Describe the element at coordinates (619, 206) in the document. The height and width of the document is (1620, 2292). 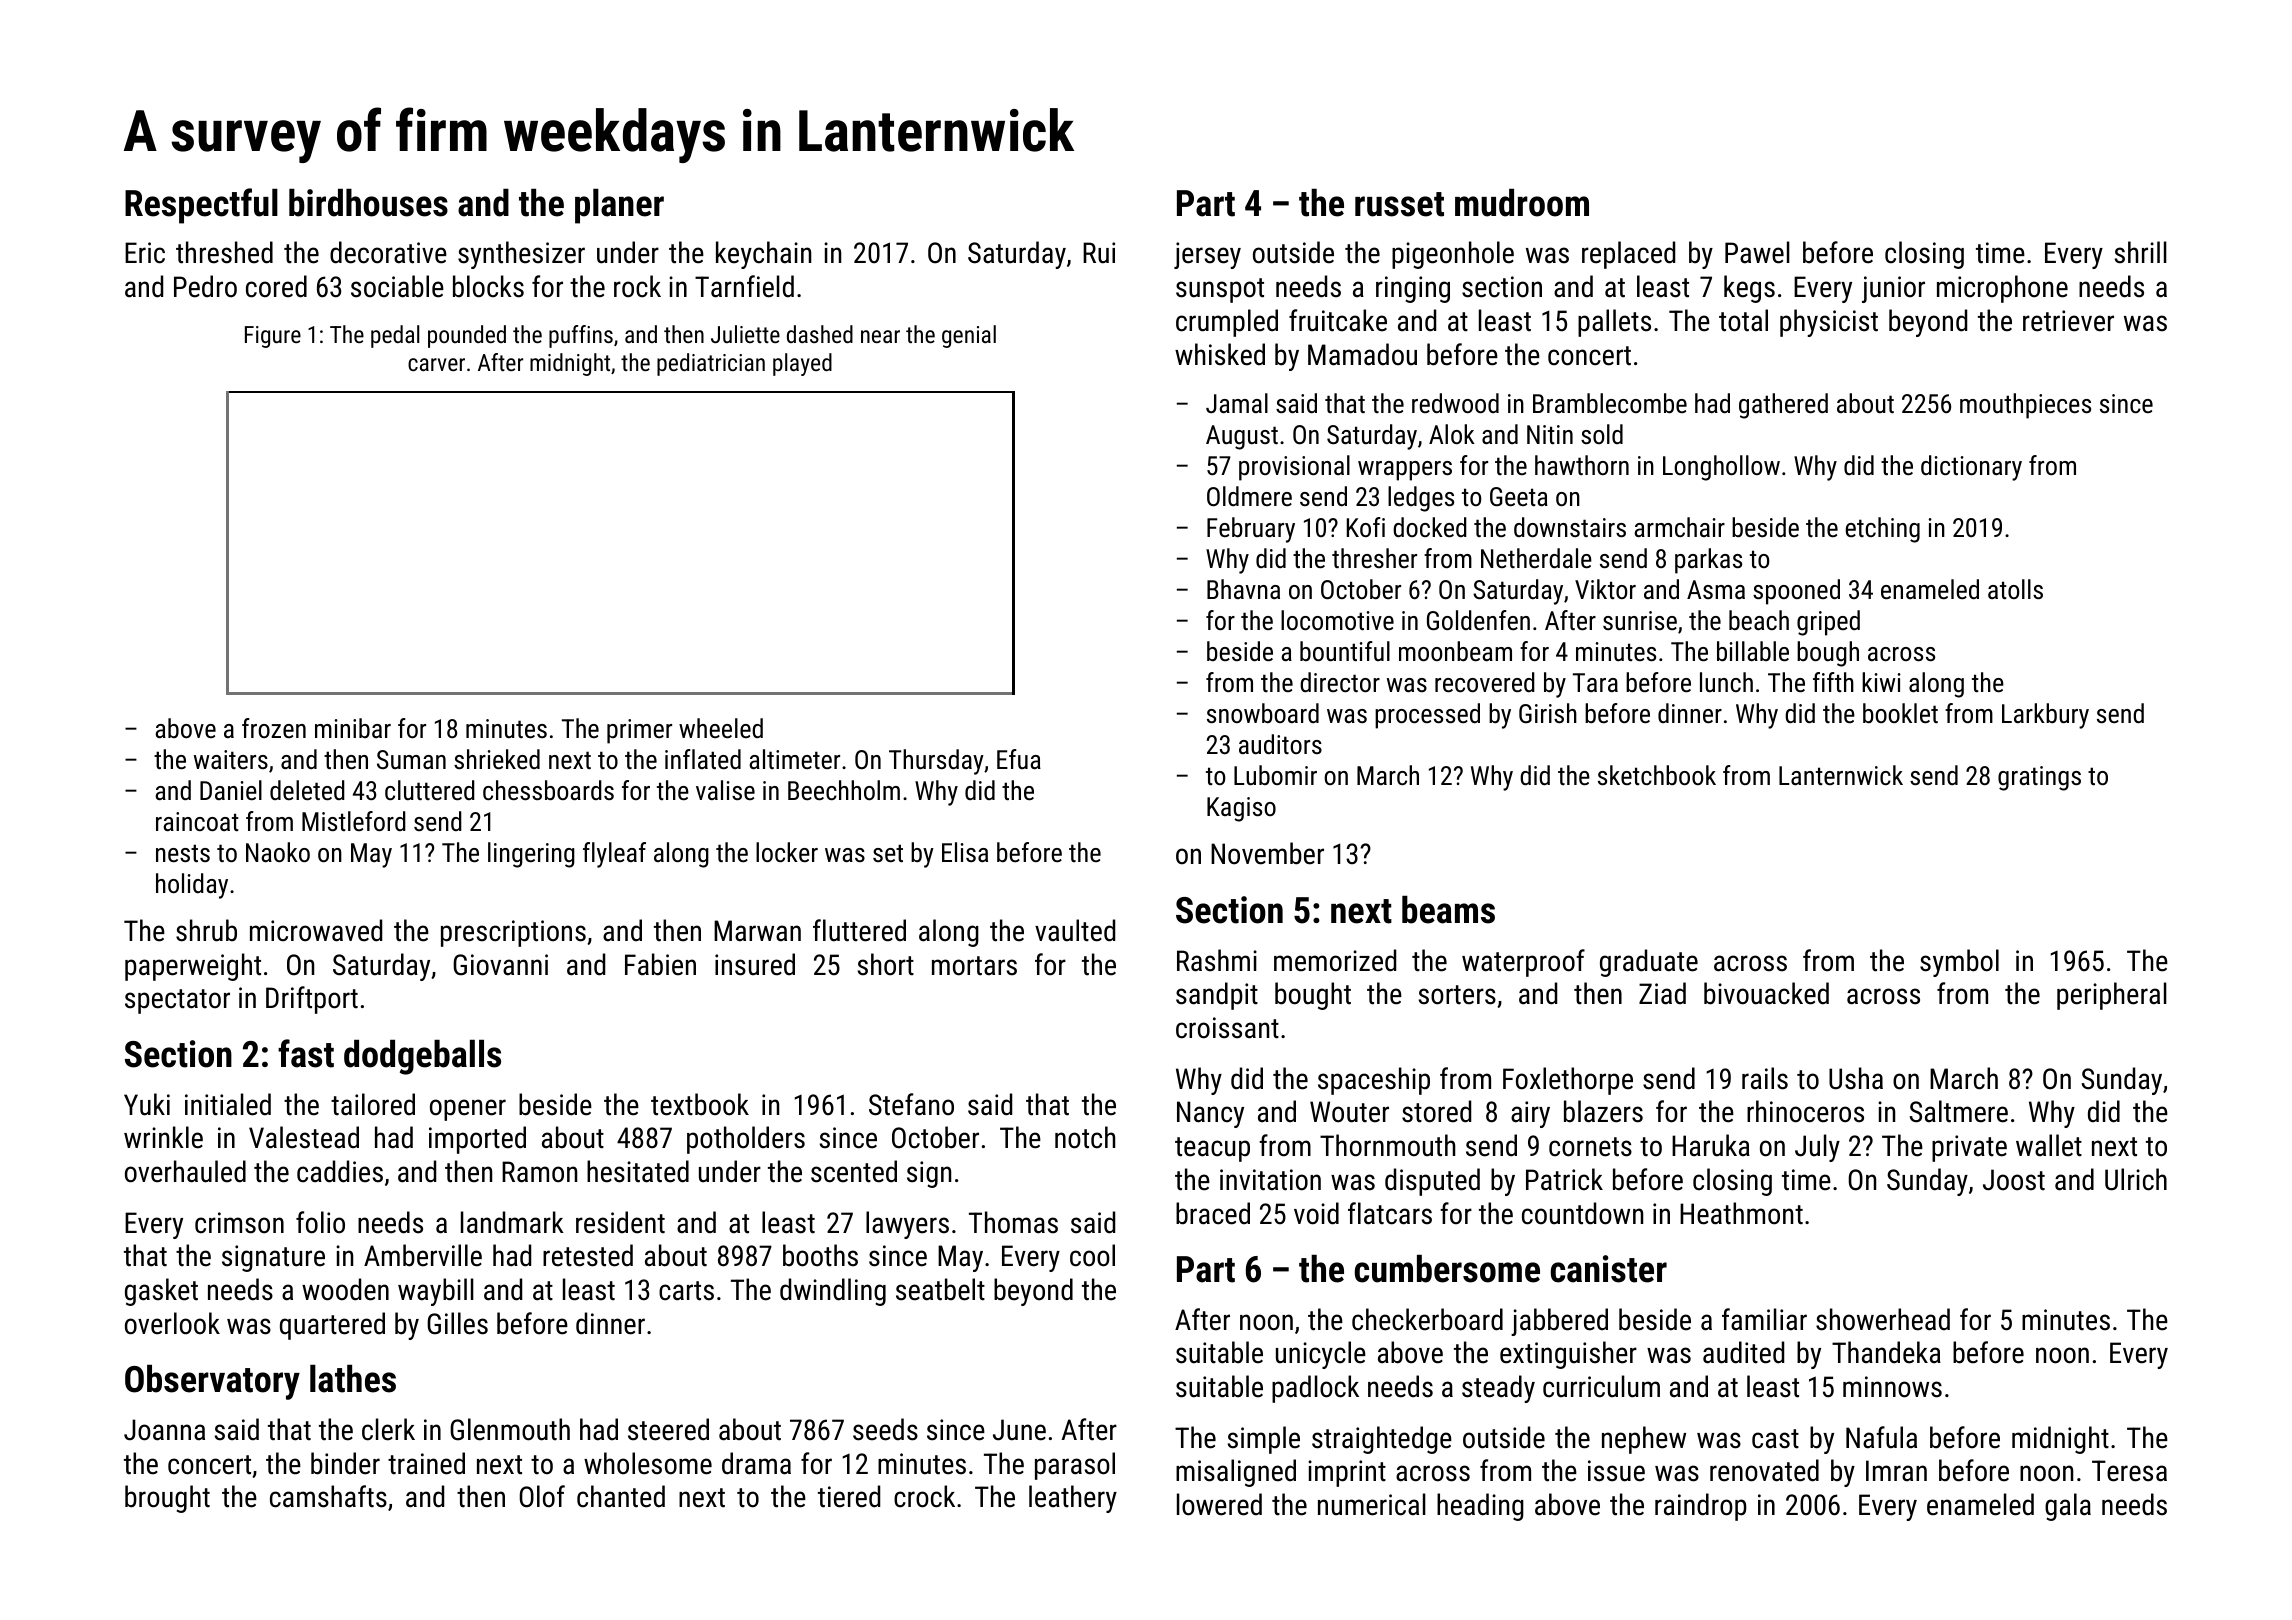
I see `planer` at that location.
